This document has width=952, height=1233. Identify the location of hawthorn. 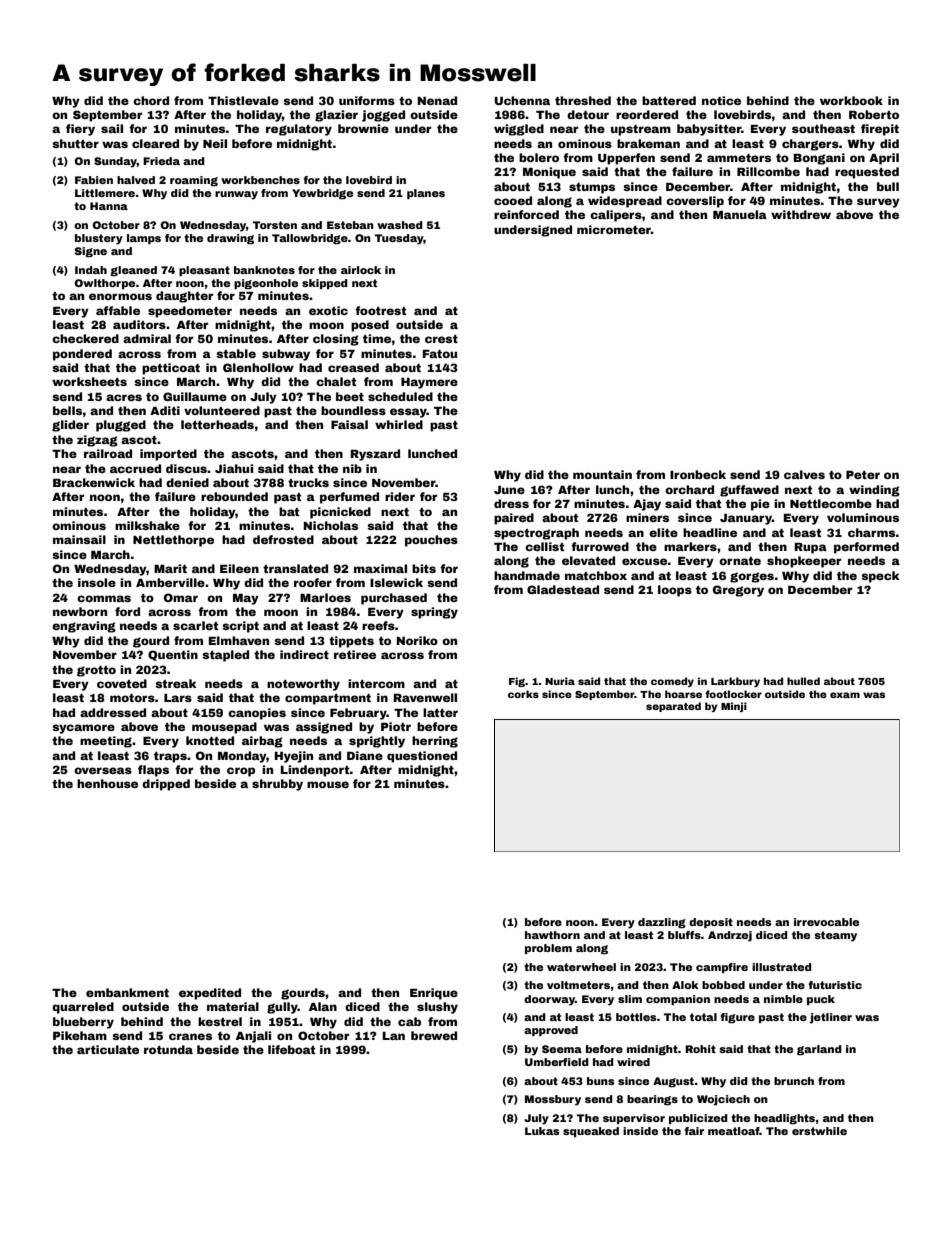
(552, 935).
